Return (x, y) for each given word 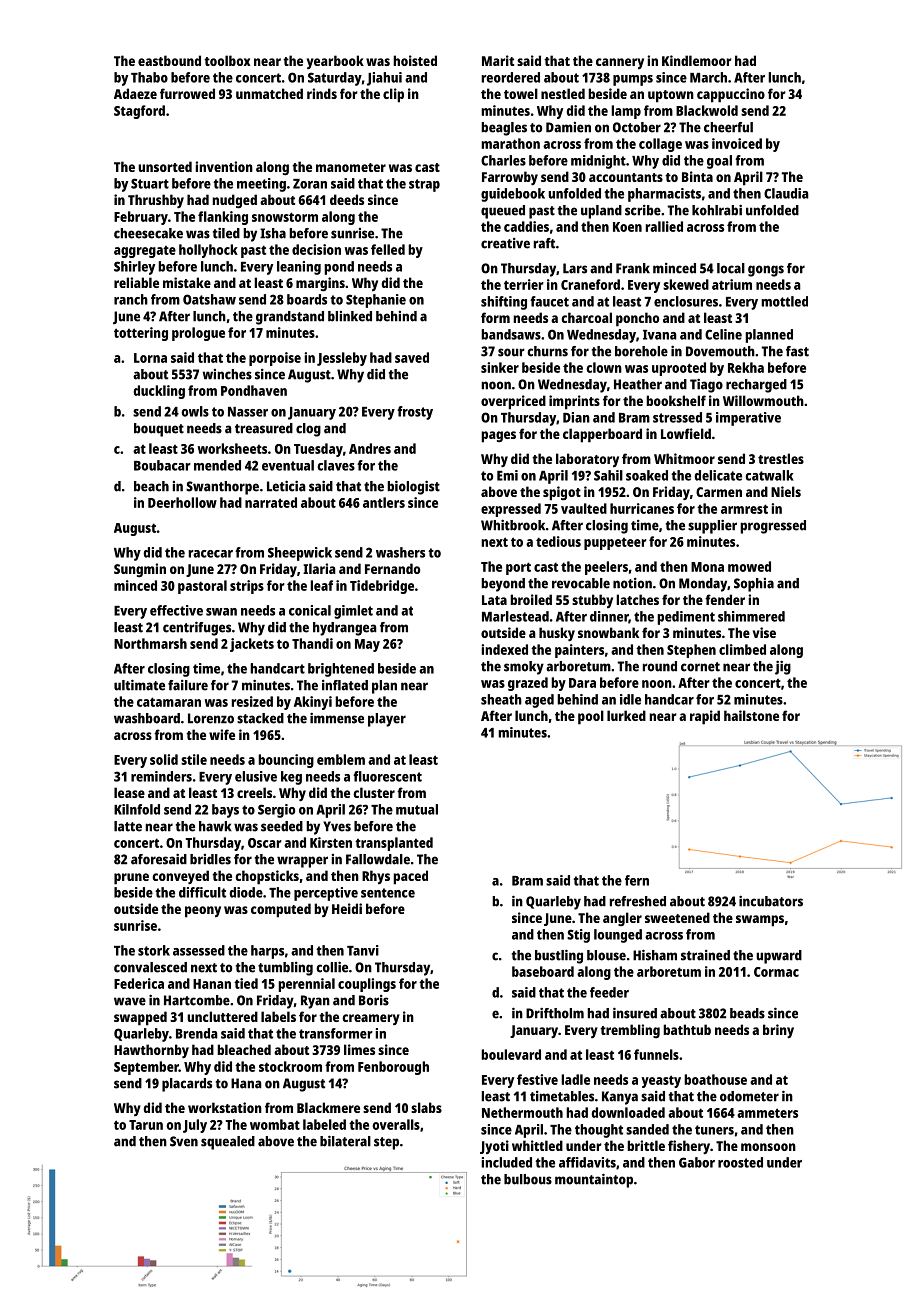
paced (410, 877)
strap (424, 185)
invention (224, 166)
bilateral (345, 1141)
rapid (705, 717)
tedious (558, 541)
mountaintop (594, 1180)
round (660, 666)
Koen (627, 227)
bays (225, 811)
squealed (228, 1143)
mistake (187, 282)
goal (719, 162)
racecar (211, 554)
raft (544, 243)
